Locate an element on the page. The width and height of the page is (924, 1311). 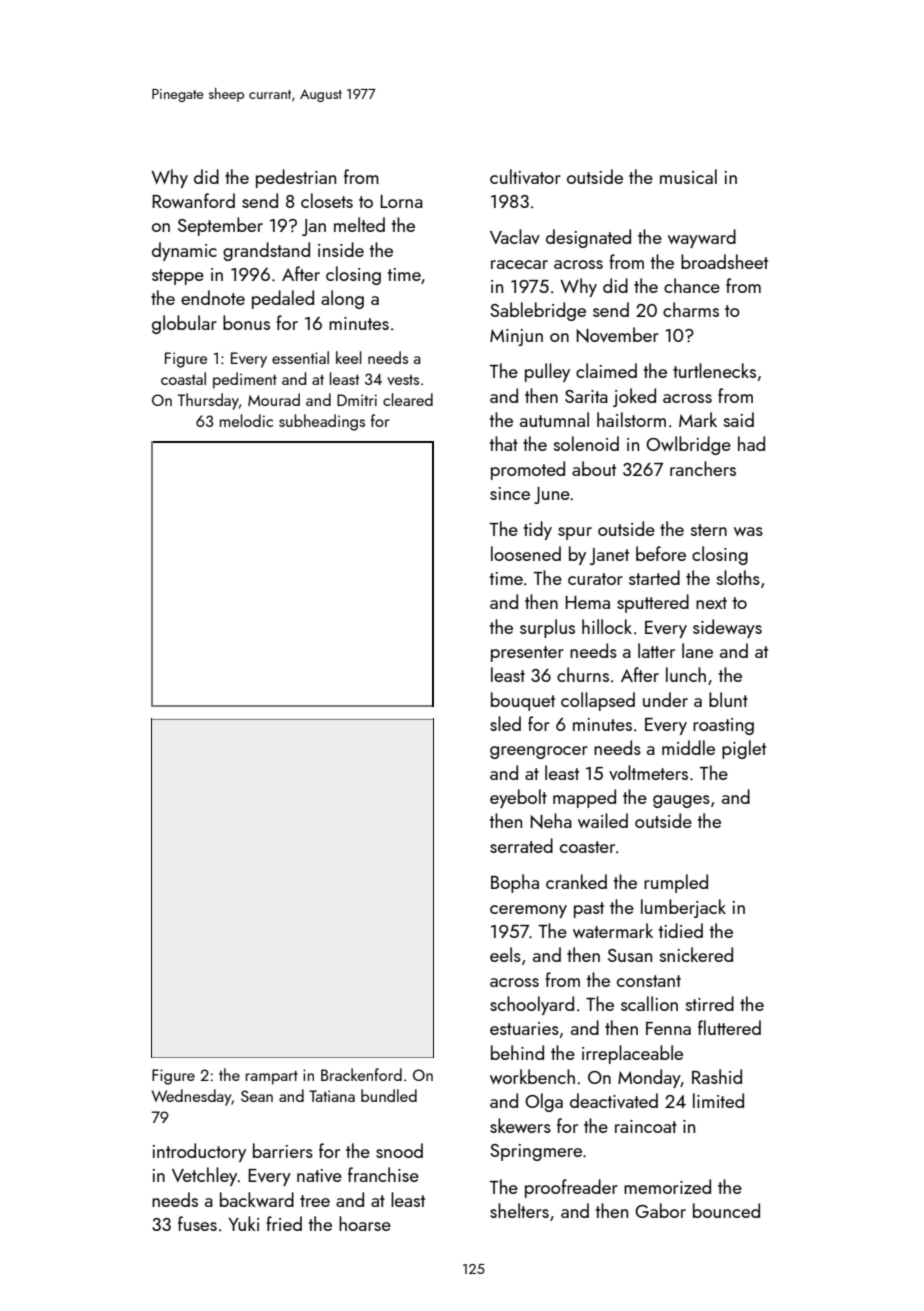
roasting is located at coordinates (723, 726).
